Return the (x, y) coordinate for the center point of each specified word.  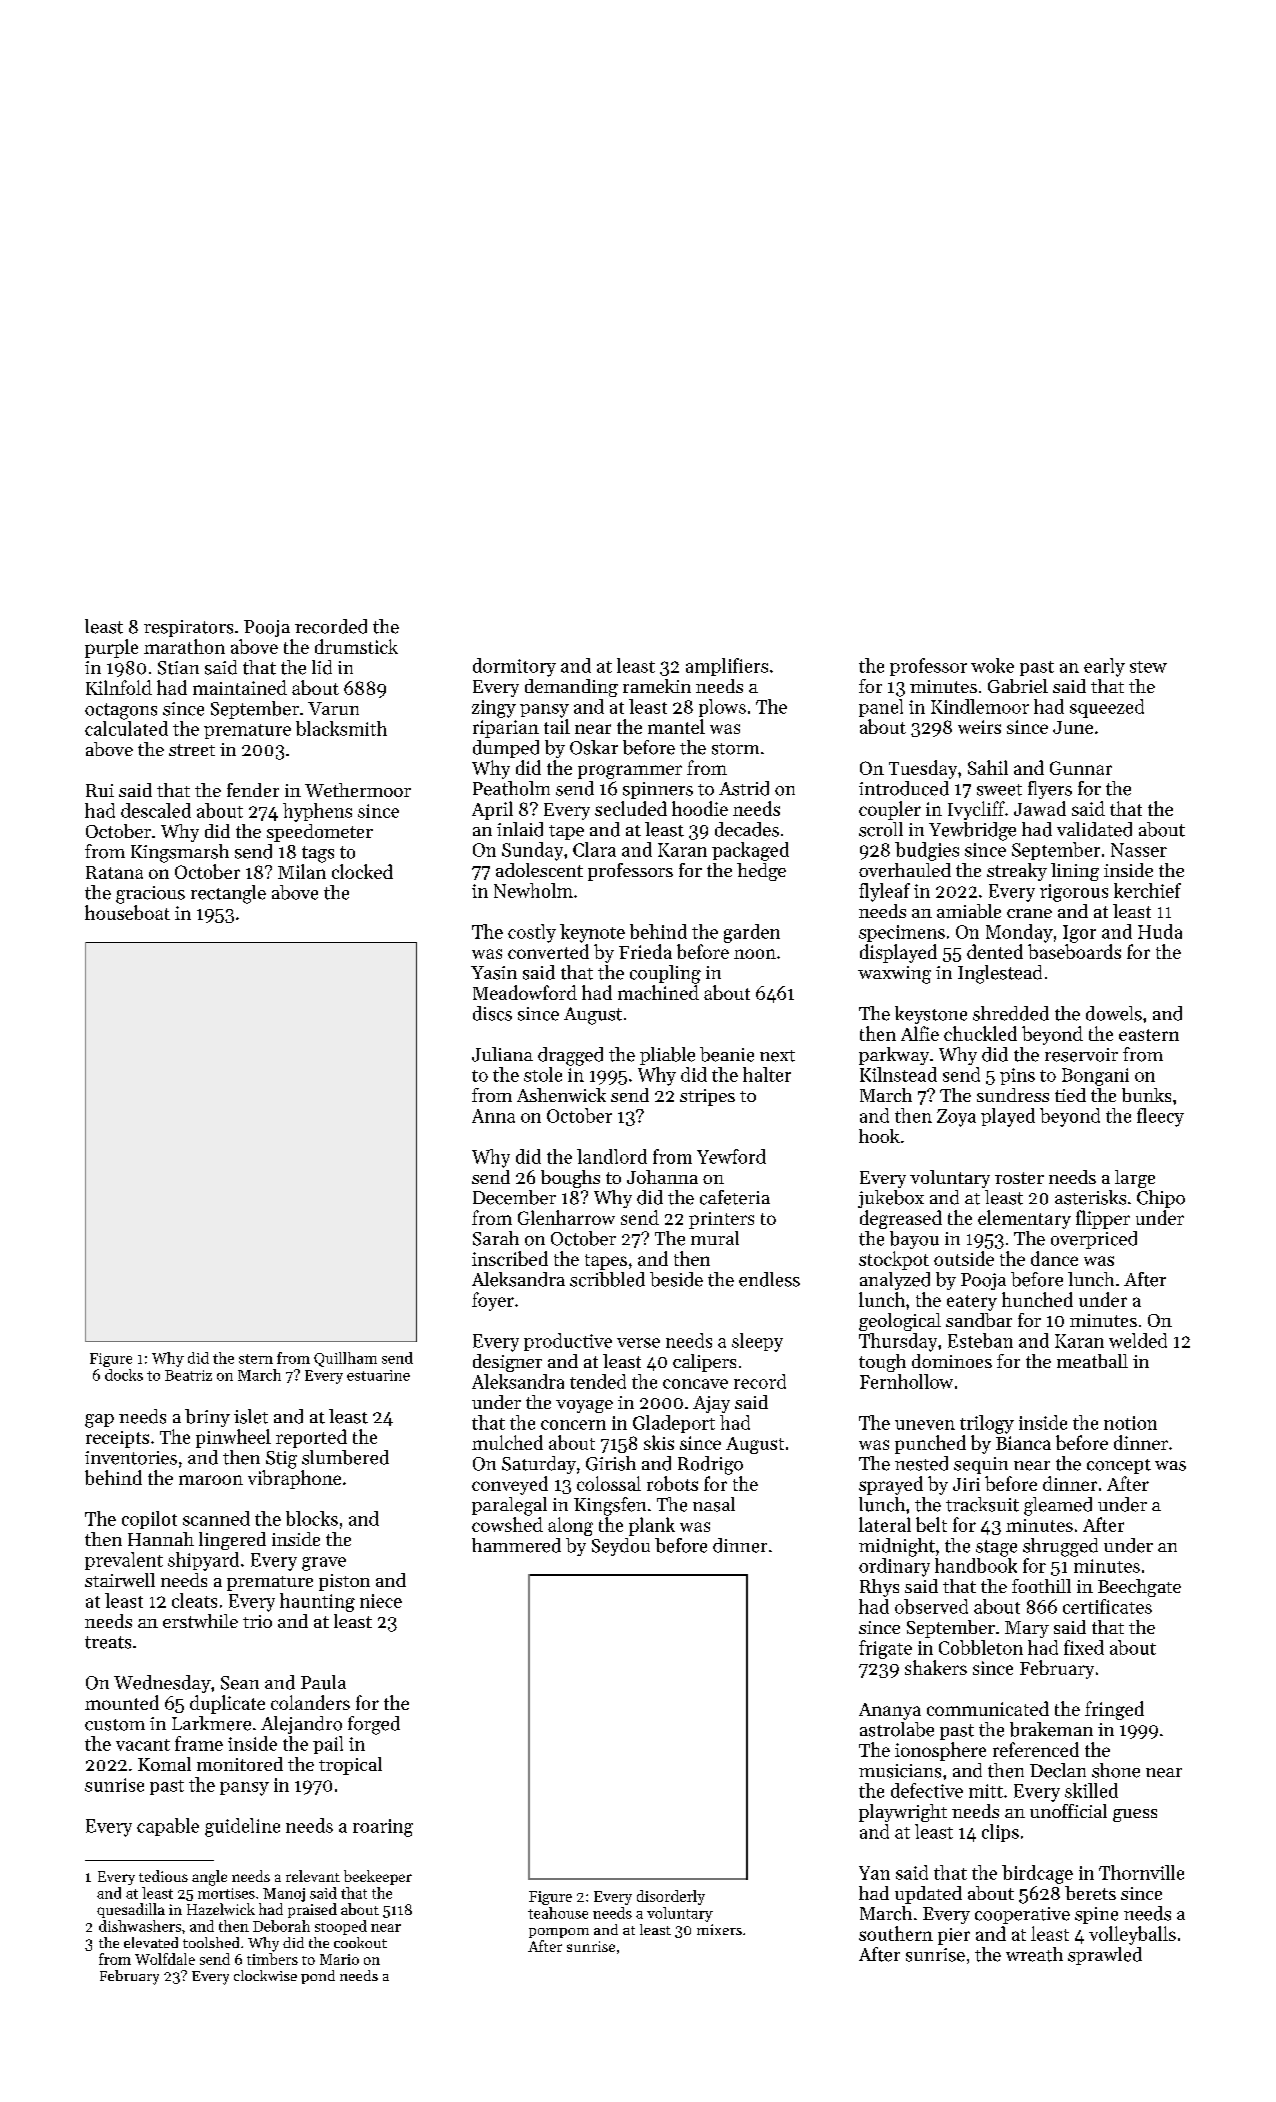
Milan (302, 871)
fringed (1114, 1710)
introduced (904, 788)
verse (638, 1343)
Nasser (1139, 850)
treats (108, 1642)
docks (124, 1375)
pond (318, 1977)
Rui (100, 790)
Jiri (966, 1484)
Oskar (594, 747)
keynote (592, 933)
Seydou (621, 1547)
